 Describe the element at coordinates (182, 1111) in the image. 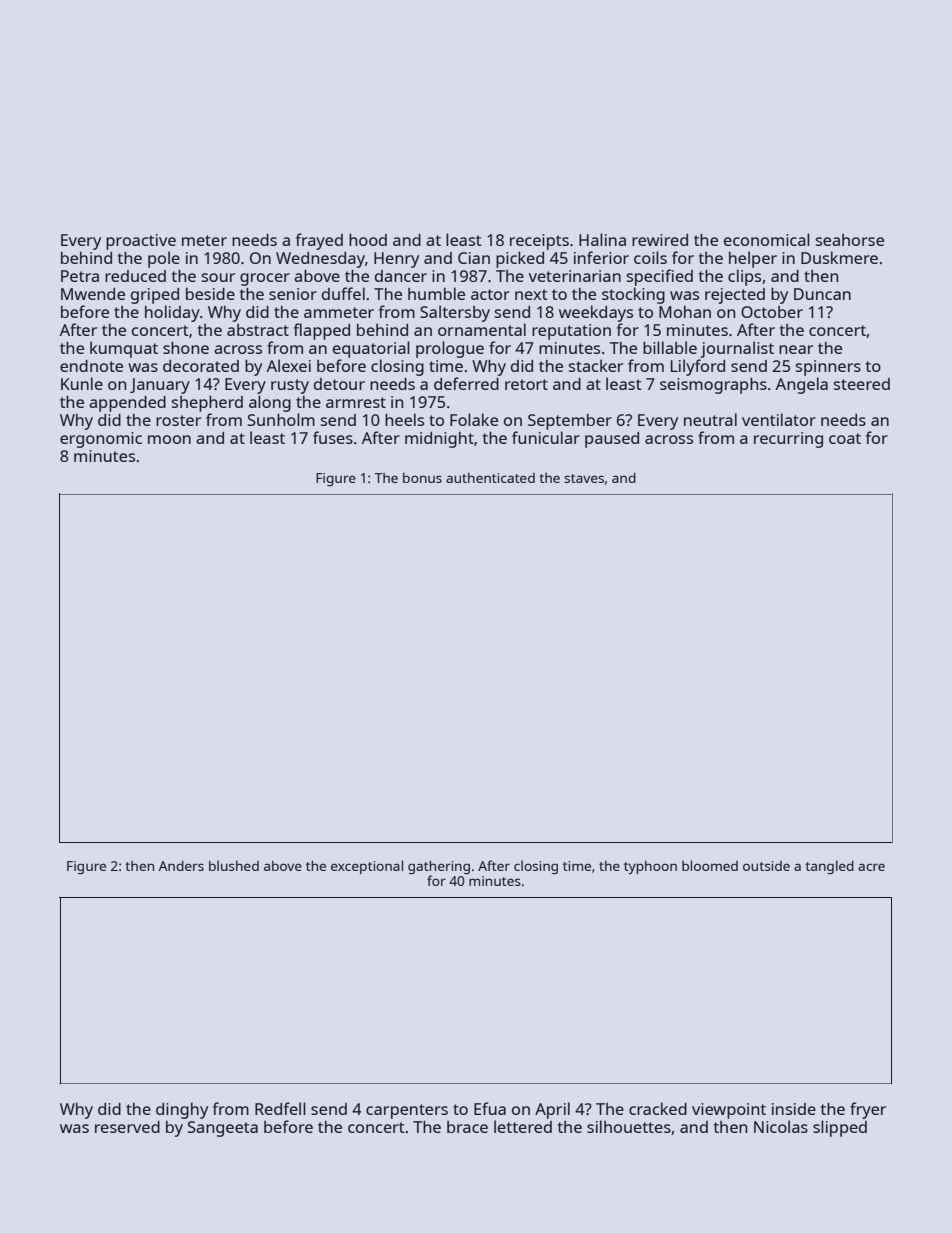

I see `dinghy` at that location.
